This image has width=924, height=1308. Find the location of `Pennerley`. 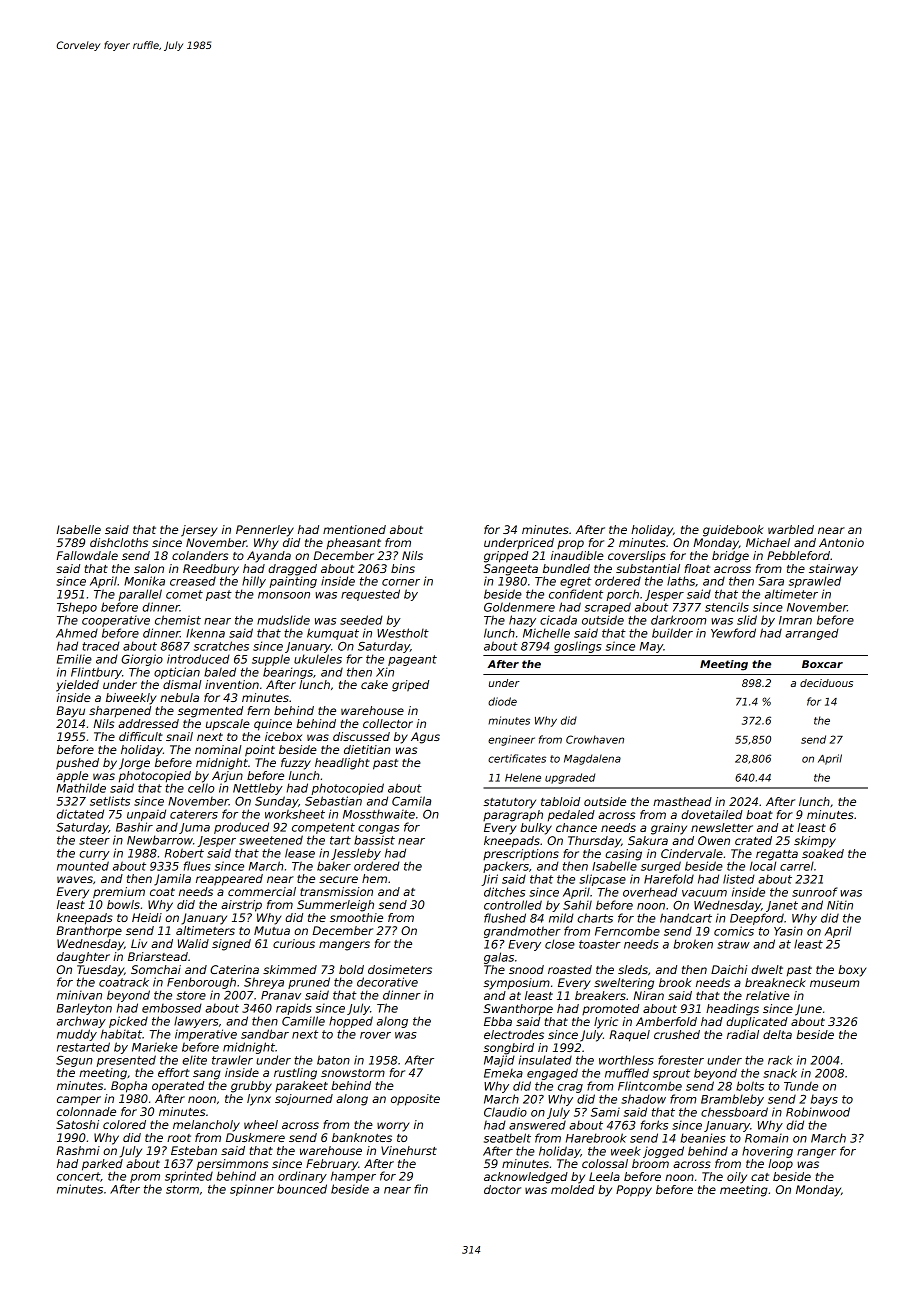

Pennerley is located at coordinates (265, 531).
